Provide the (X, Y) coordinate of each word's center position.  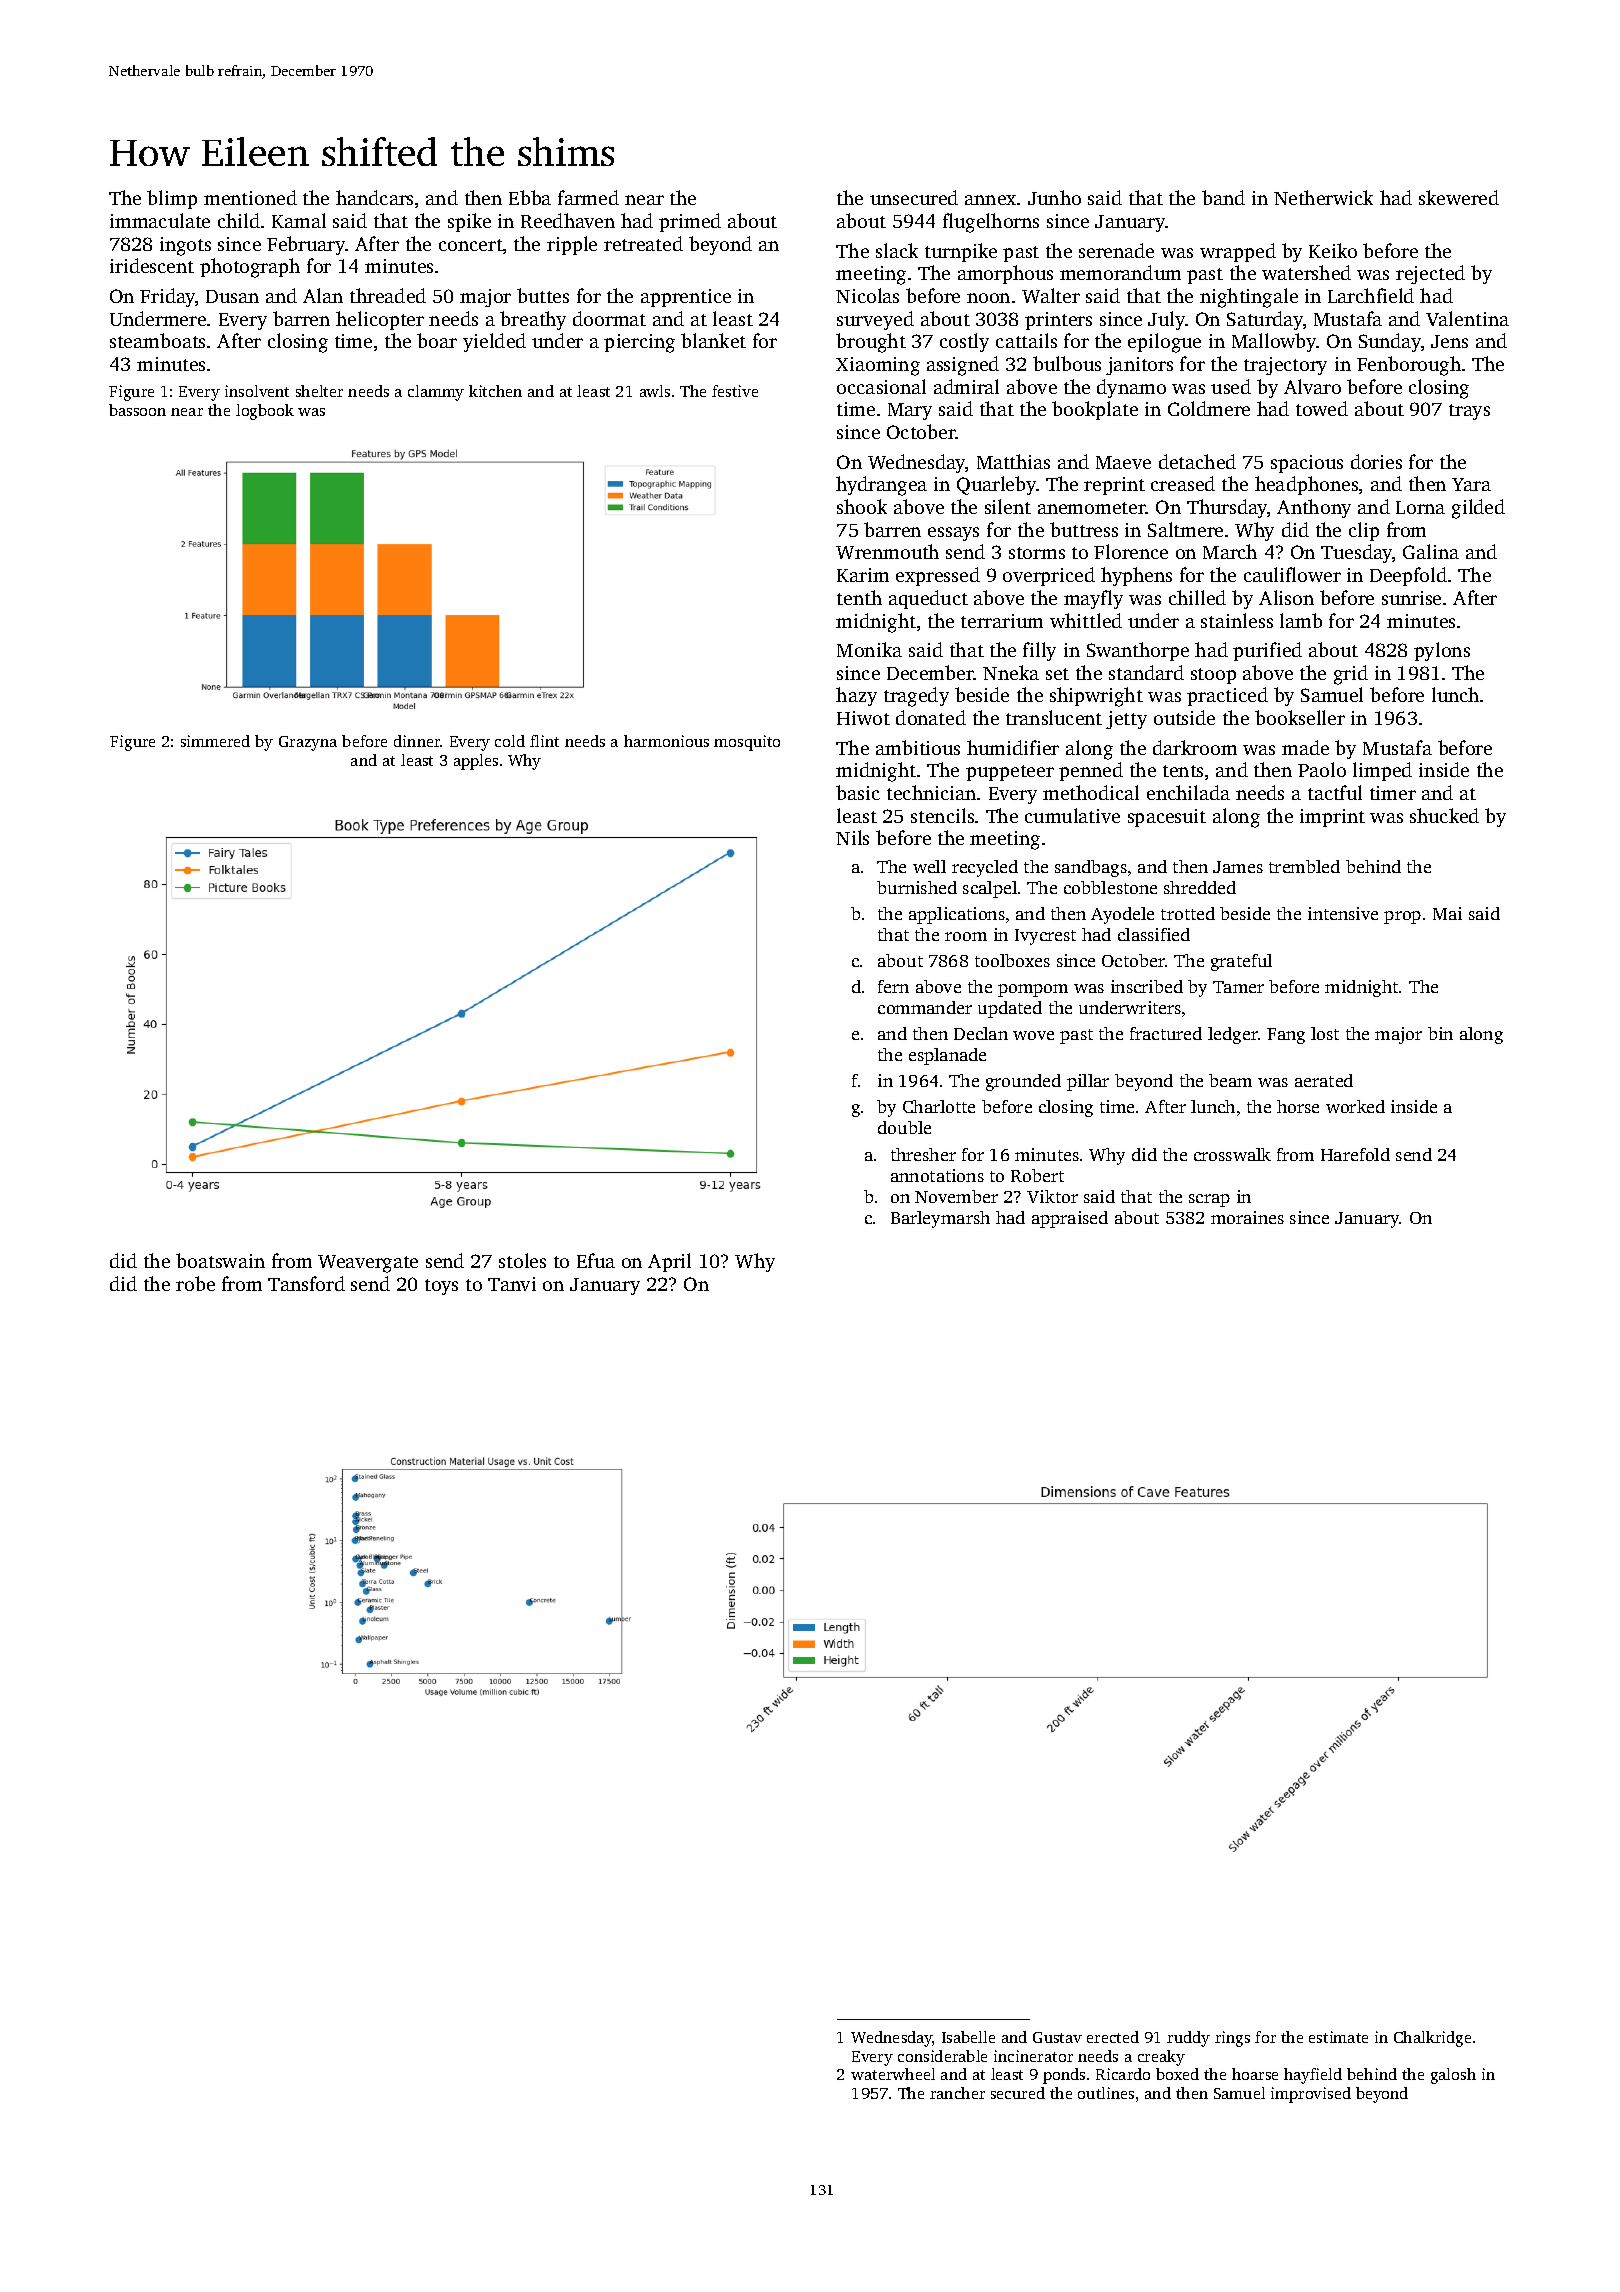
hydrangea (881, 486)
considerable (942, 2056)
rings (1232, 2039)
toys (441, 1287)
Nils (852, 837)
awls (655, 391)
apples (476, 762)
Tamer (1238, 987)
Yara (1471, 484)
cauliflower (1292, 574)
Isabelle (968, 2037)
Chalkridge (1432, 2039)
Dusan (232, 296)
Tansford (306, 1283)
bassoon (137, 410)
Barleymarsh (940, 1219)
